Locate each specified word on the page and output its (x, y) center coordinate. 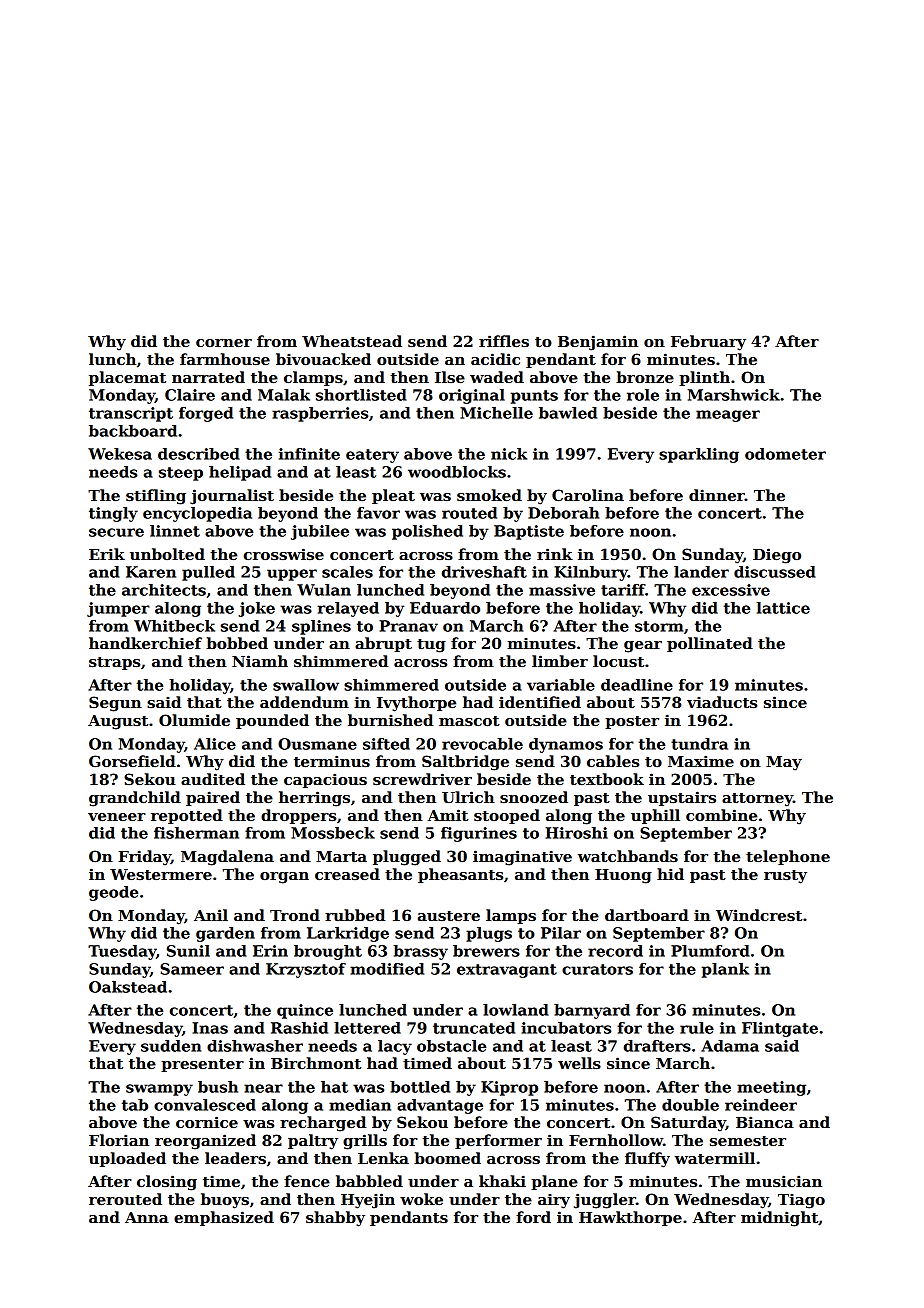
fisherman (196, 833)
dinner (717, 495)
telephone (788, 857)
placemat (127, 378)
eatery (372, 456)
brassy (420, 952)
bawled (568, 413)
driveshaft (484, 572)
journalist (232, 497)
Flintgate (780, 1029)
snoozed (534, 797)
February (708, 343)
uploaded (127, 1159)
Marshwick (734, 395)
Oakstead (128, 987)
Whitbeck (174, 626)
